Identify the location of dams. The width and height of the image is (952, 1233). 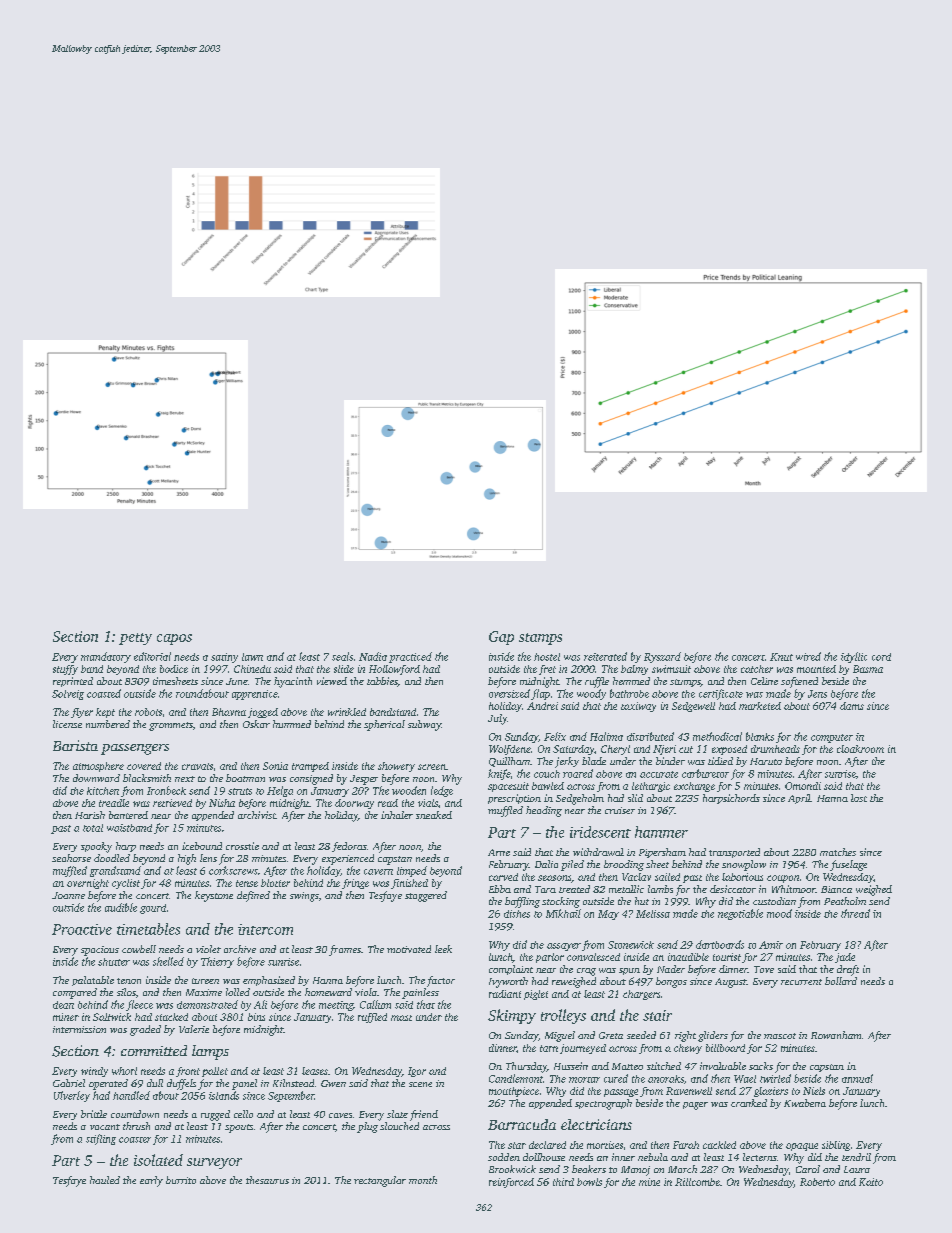
(852, 706).
